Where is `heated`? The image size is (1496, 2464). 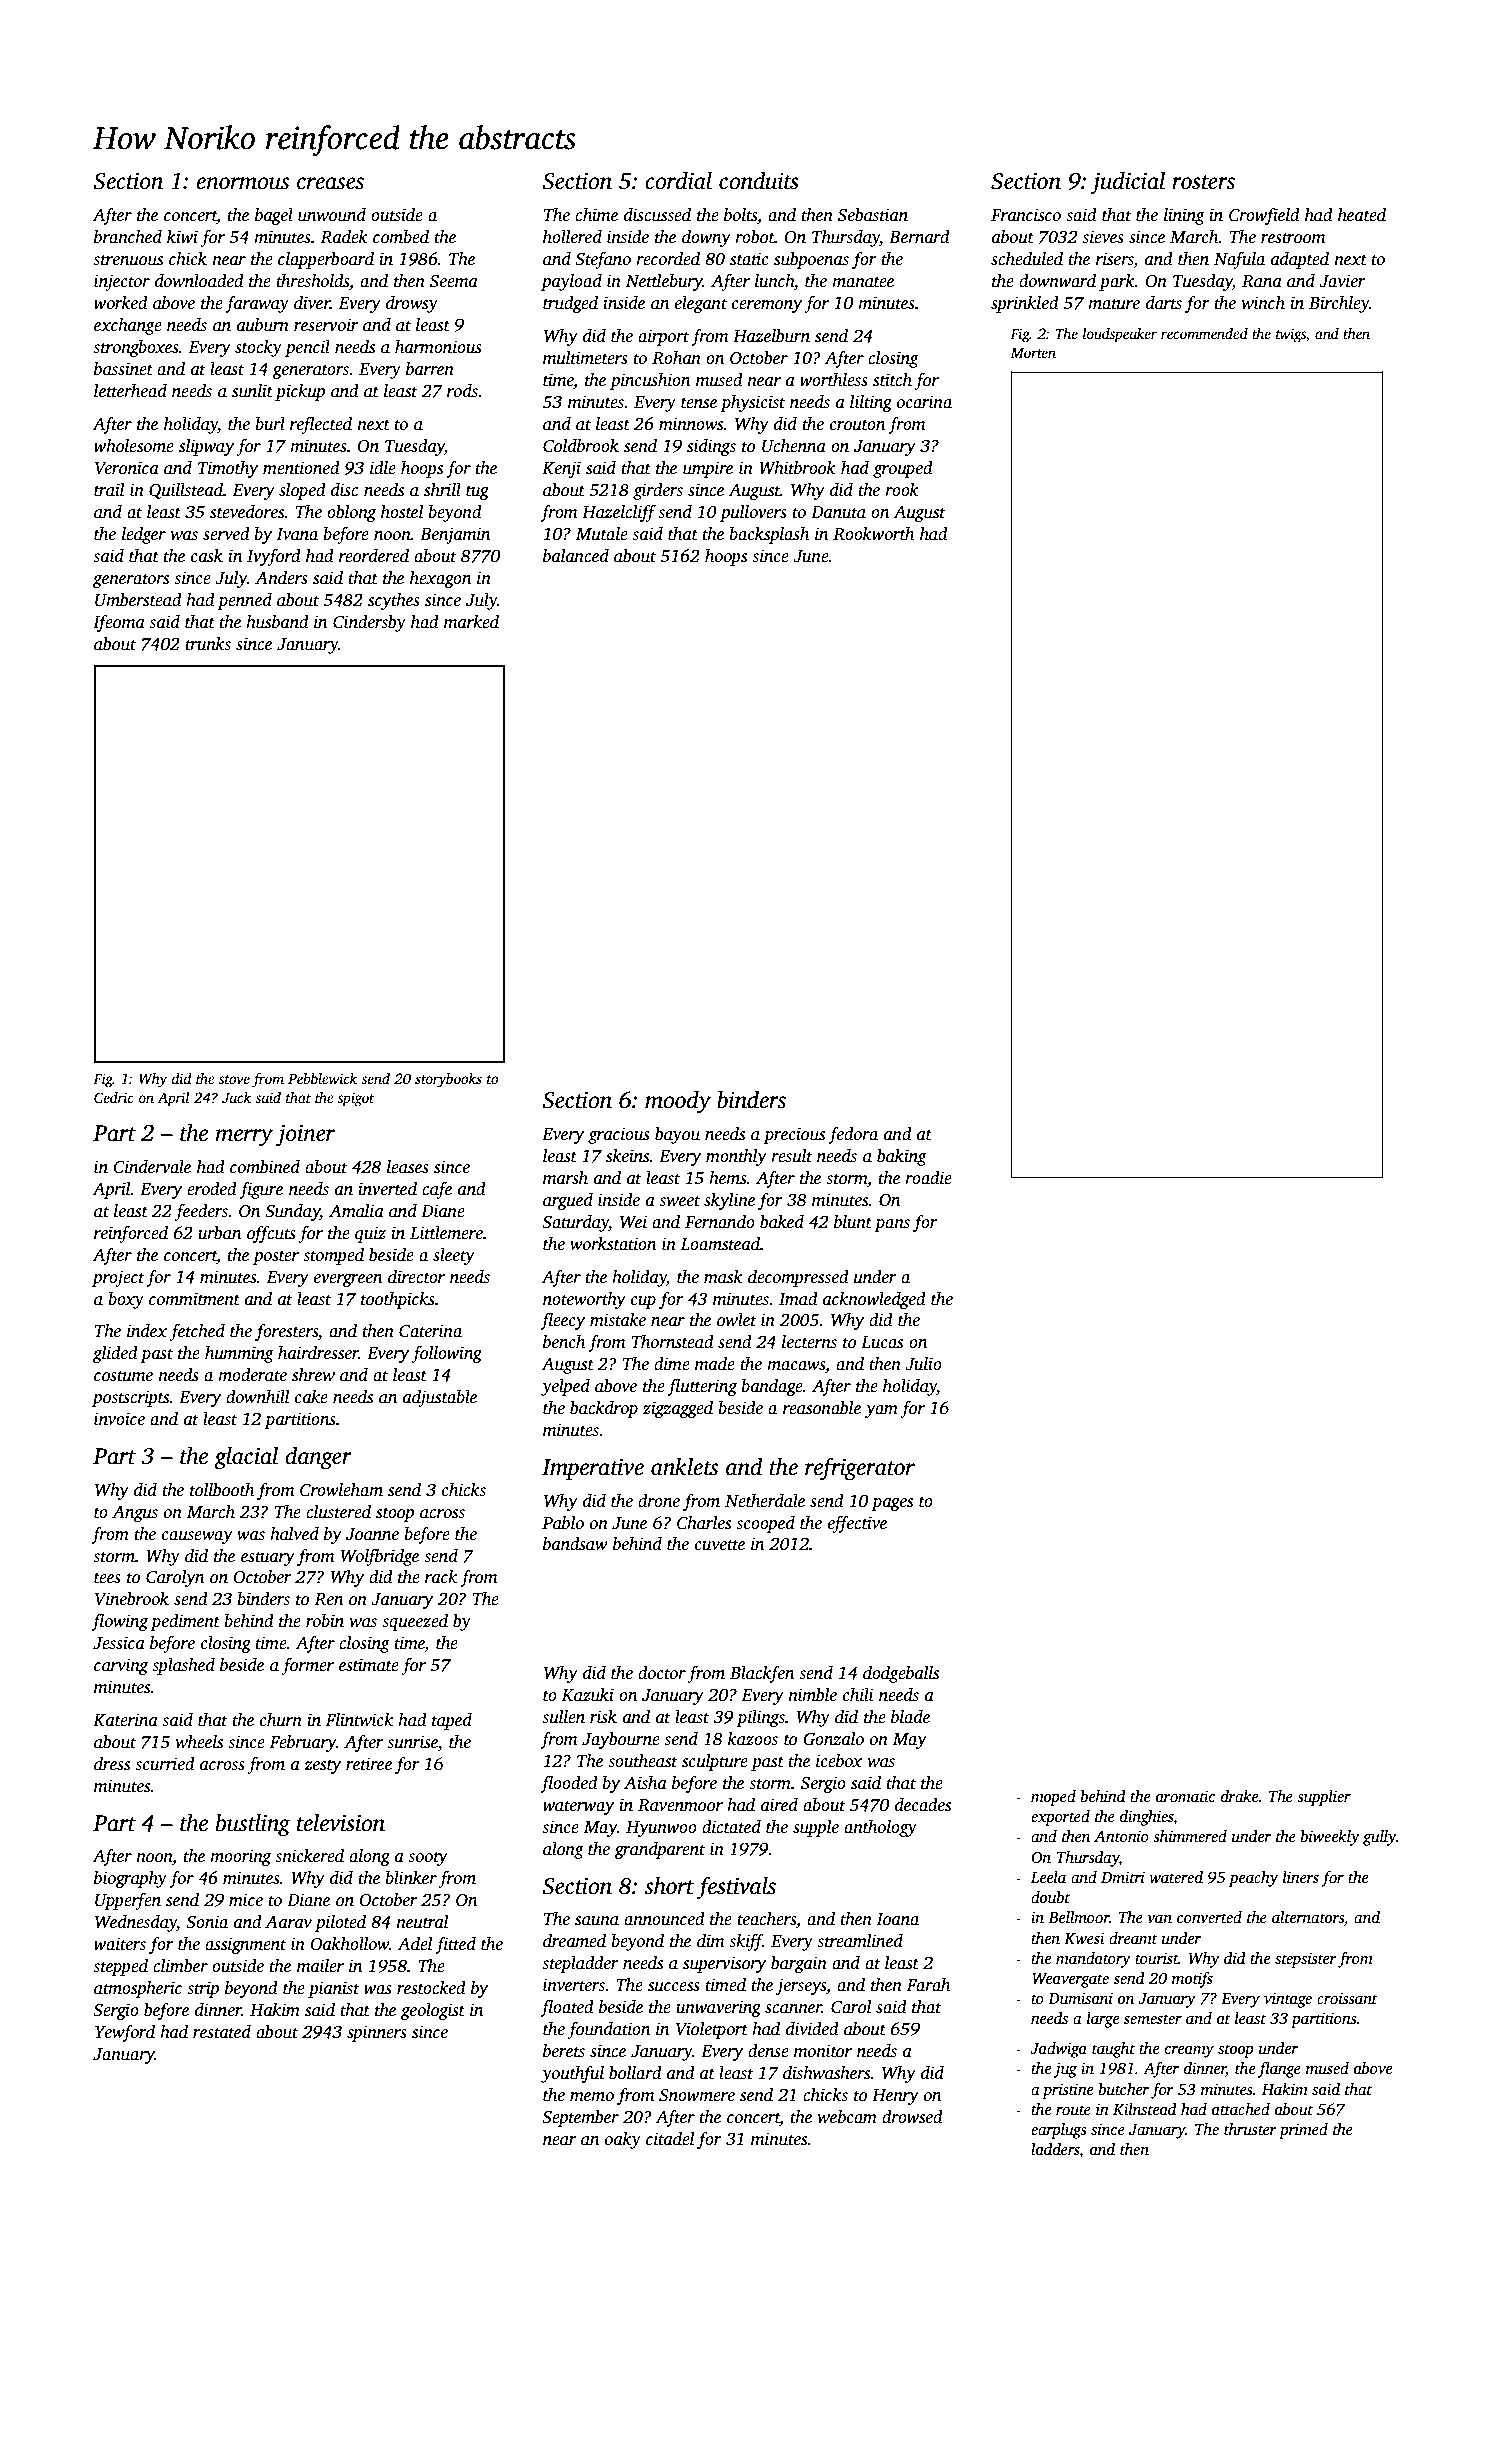
heated is located at coordinates (1362, 215).
